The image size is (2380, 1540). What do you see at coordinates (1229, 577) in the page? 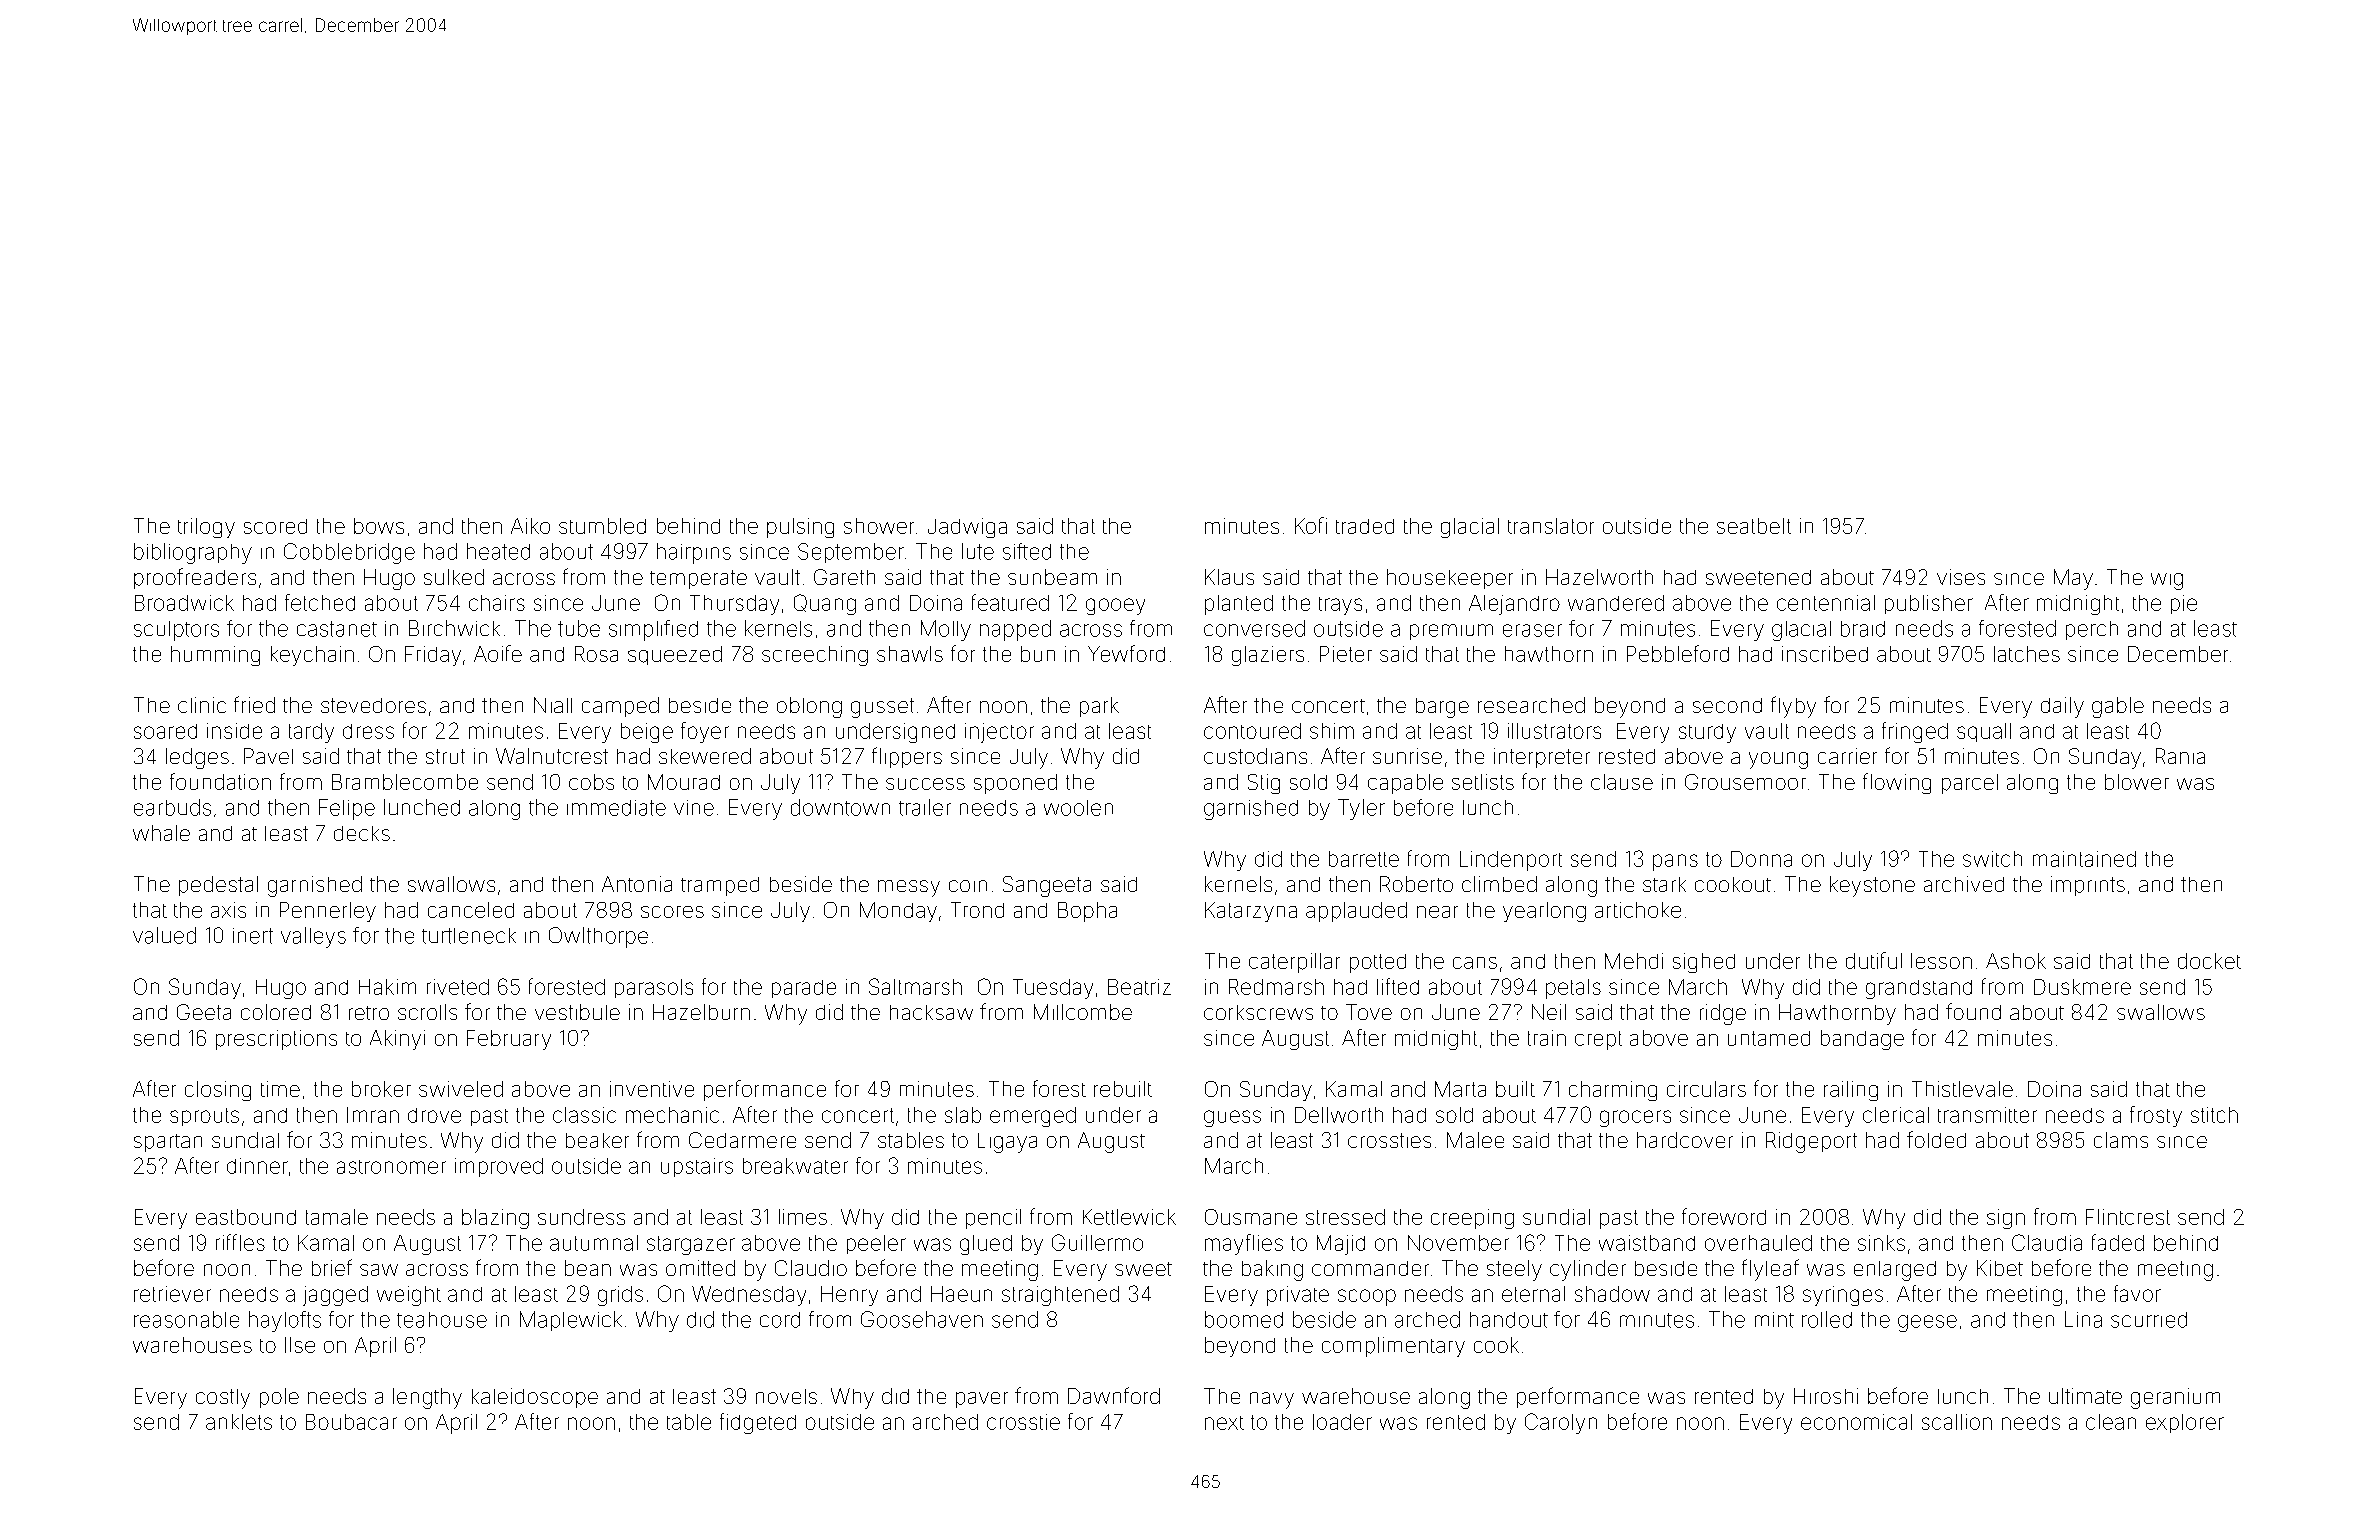
I see `Klaus` at bounding box center [1229, 577].
